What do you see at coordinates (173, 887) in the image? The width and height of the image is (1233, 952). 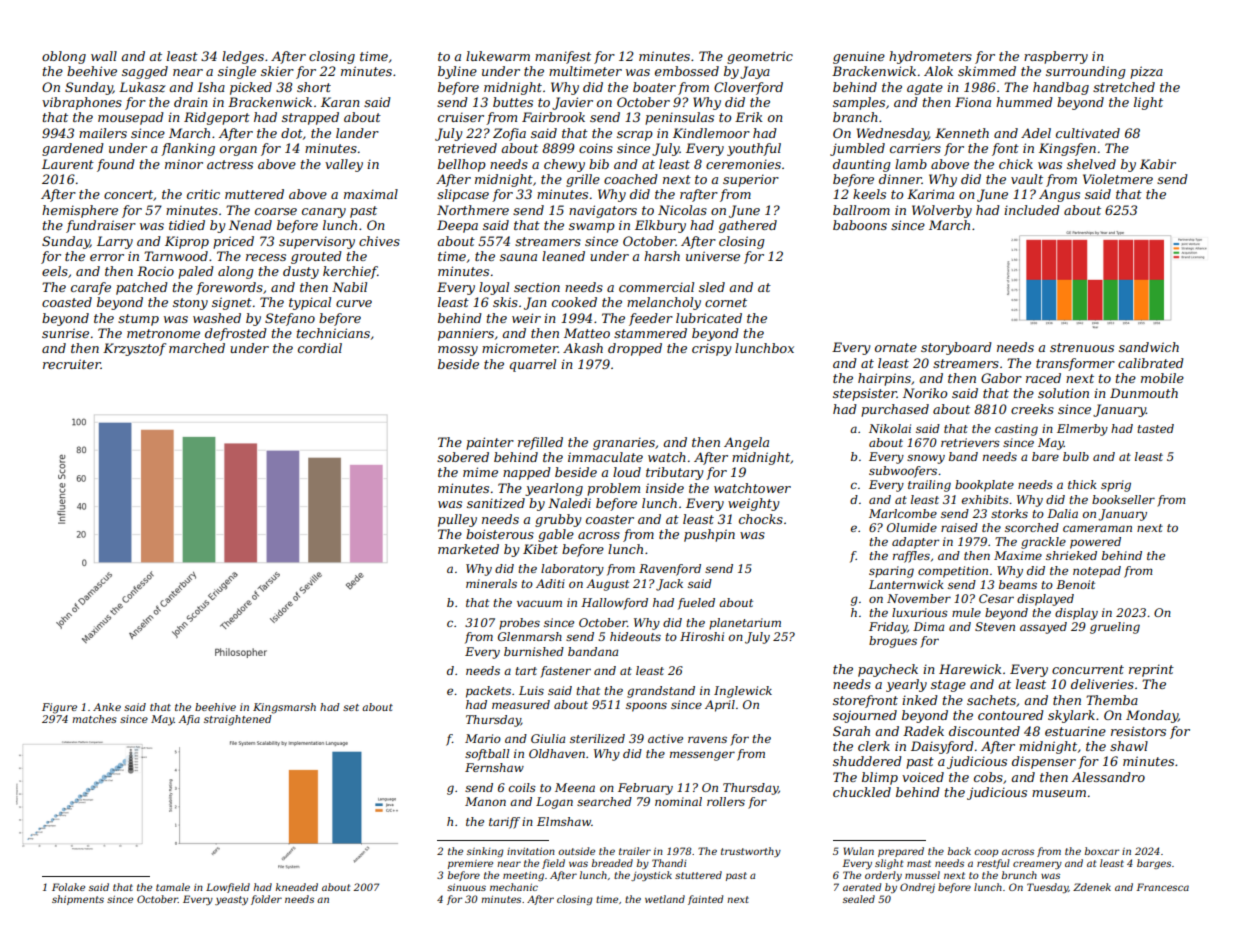 I see `tamale` at bounding box center [173, 887].
